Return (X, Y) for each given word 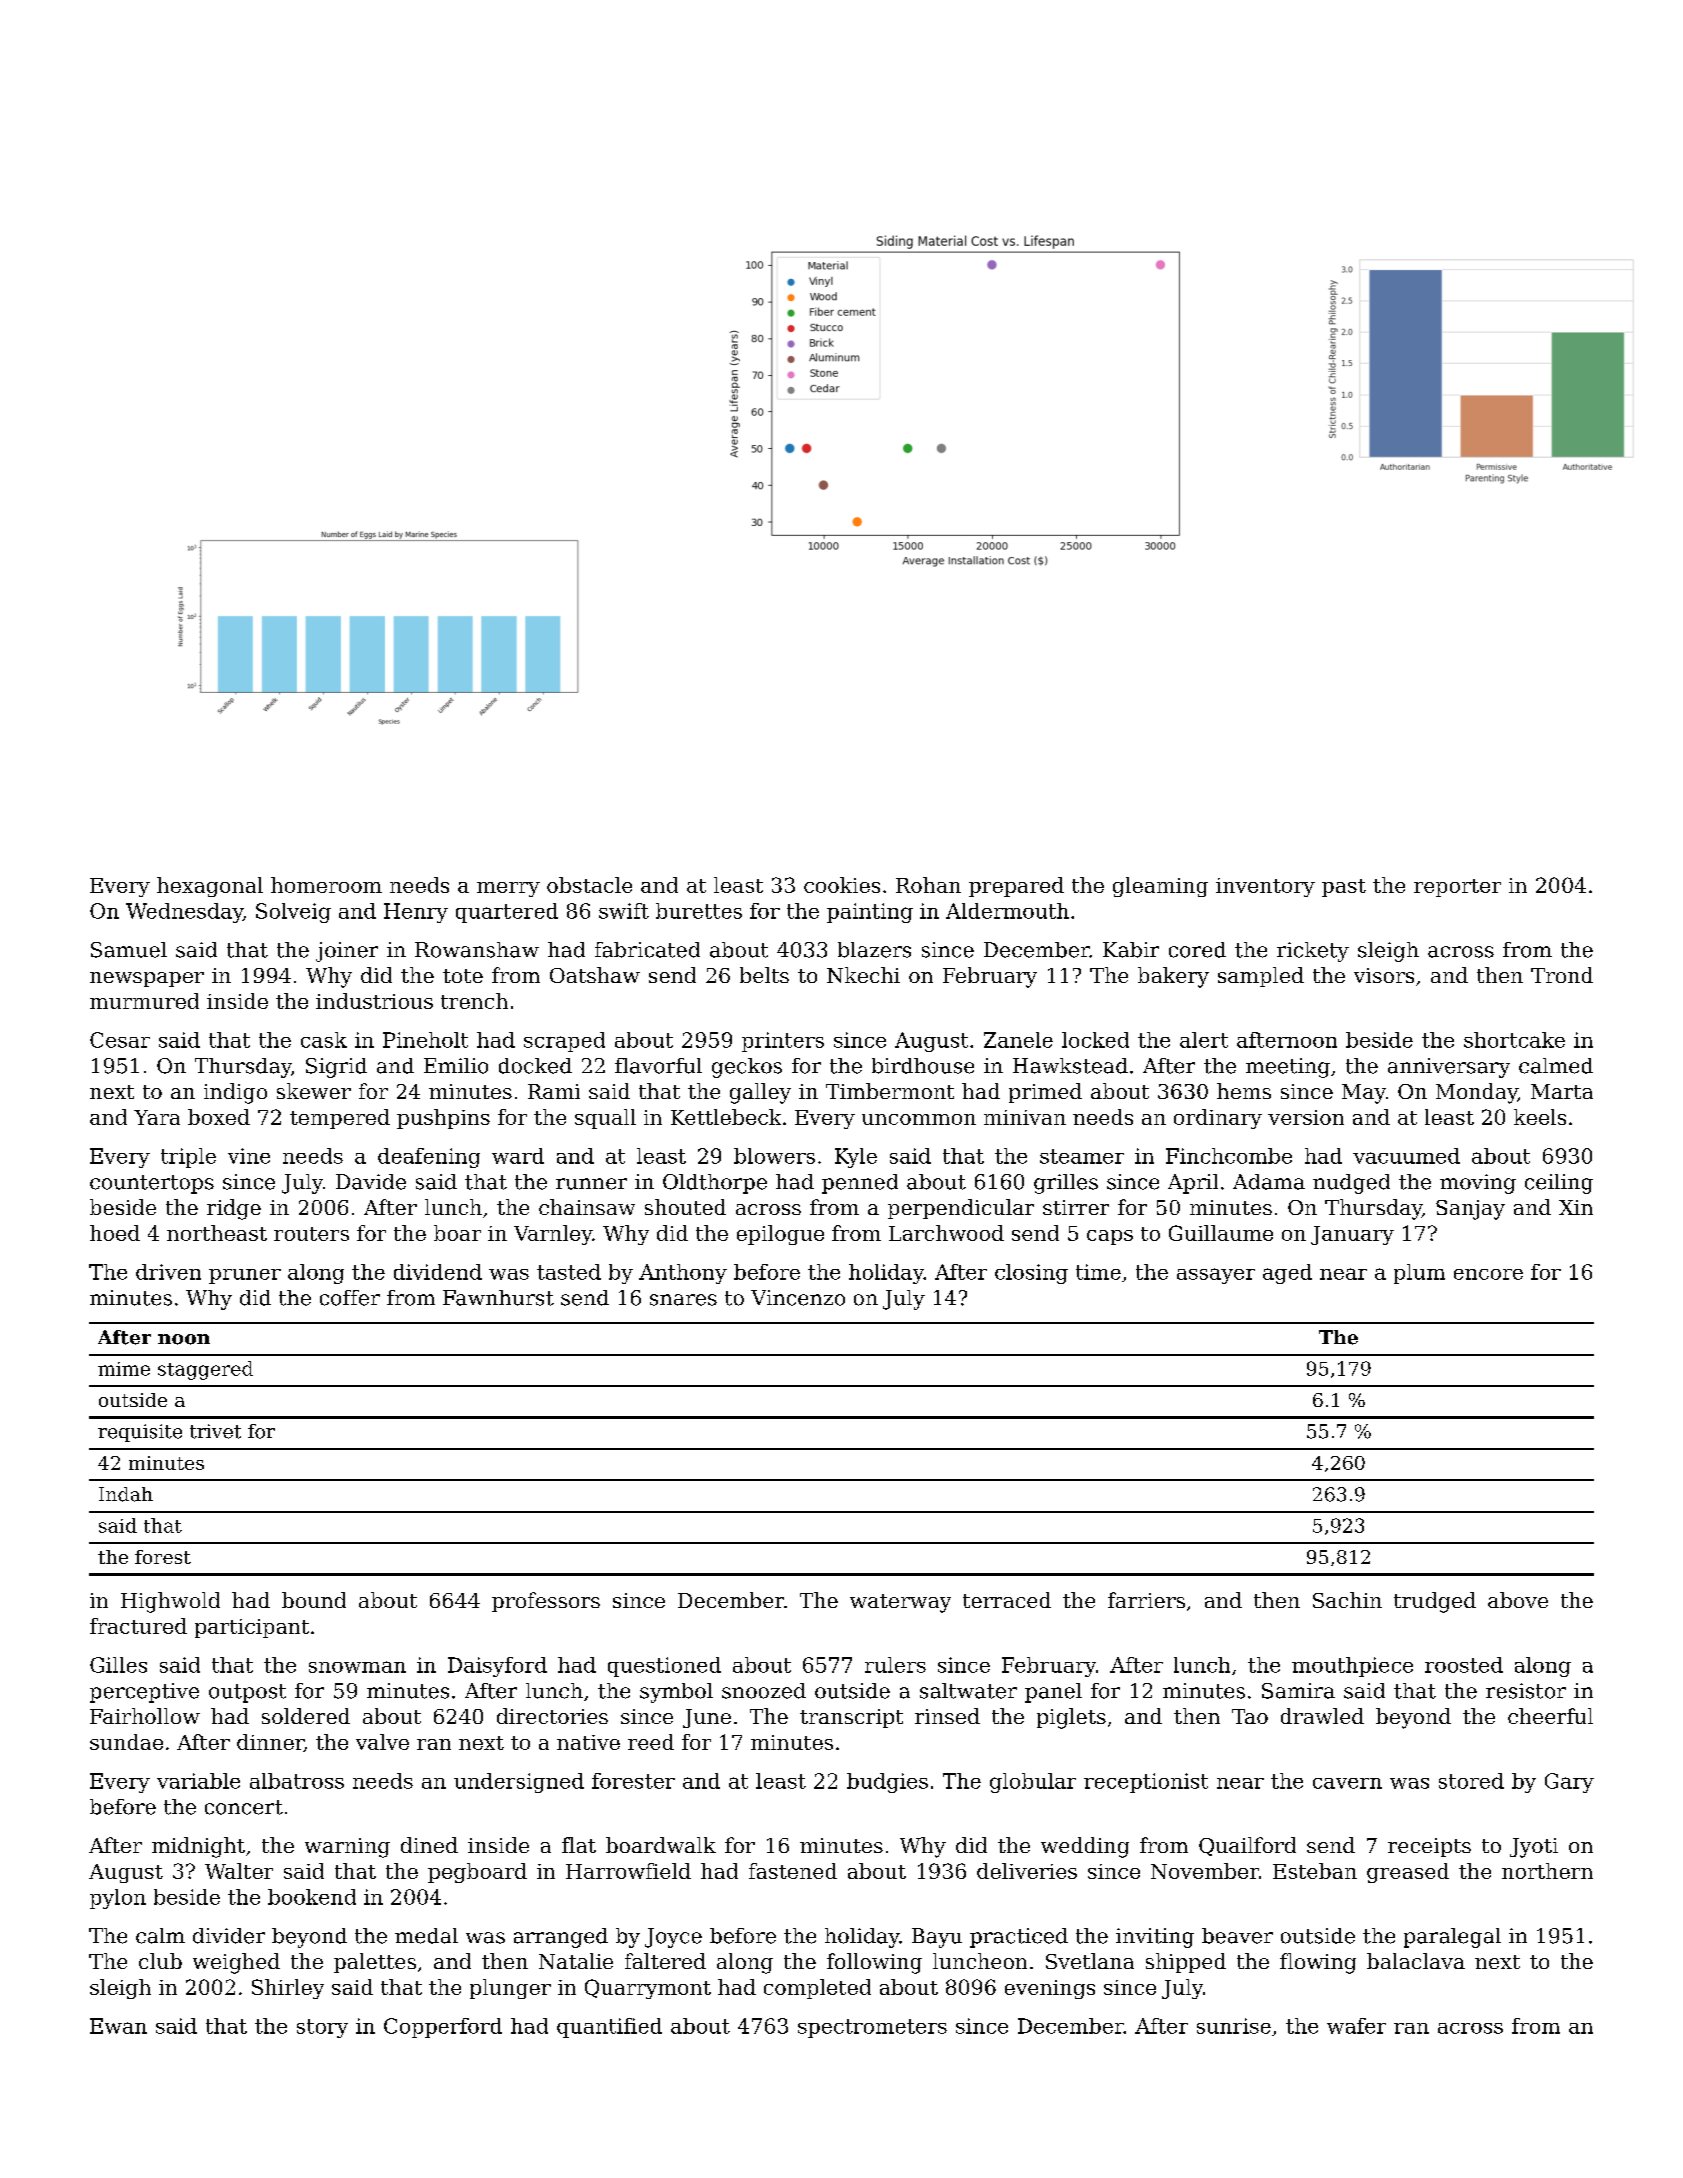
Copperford (443, 2028)
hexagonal (210, 887)
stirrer (1076, 1207)
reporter (1457, 888)
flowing (1318, 1963)
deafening (429, 1158)
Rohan (928, 885)
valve (382, 1742)
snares (683, 1300)
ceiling (1559, 1184)
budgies (887, 1783)
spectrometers (872, 2028)
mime (124, 1369)
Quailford (1247, 1846)
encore (1488, 1274)
